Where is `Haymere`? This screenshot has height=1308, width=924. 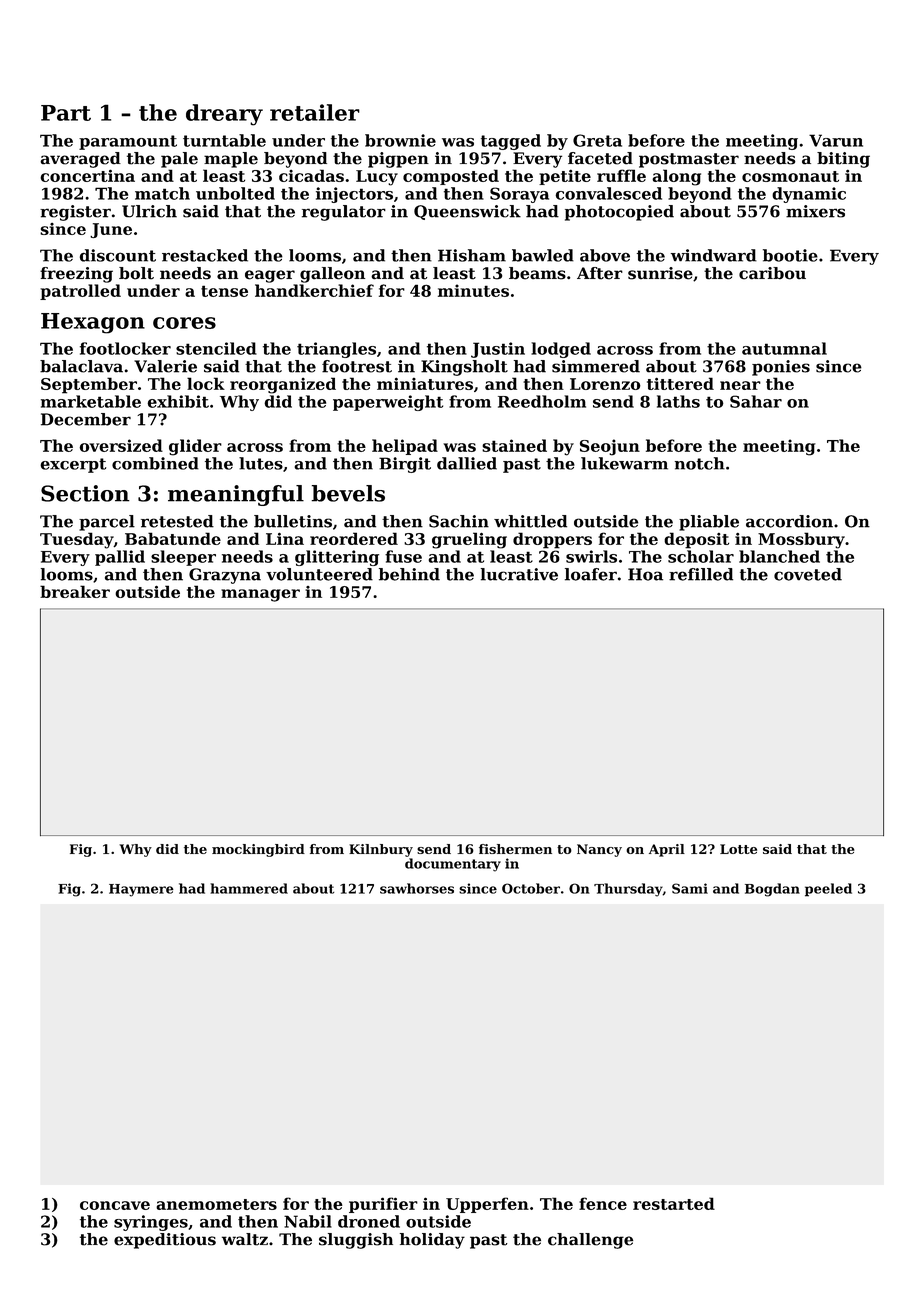 Haymere is located at coordinates (141, 890).
